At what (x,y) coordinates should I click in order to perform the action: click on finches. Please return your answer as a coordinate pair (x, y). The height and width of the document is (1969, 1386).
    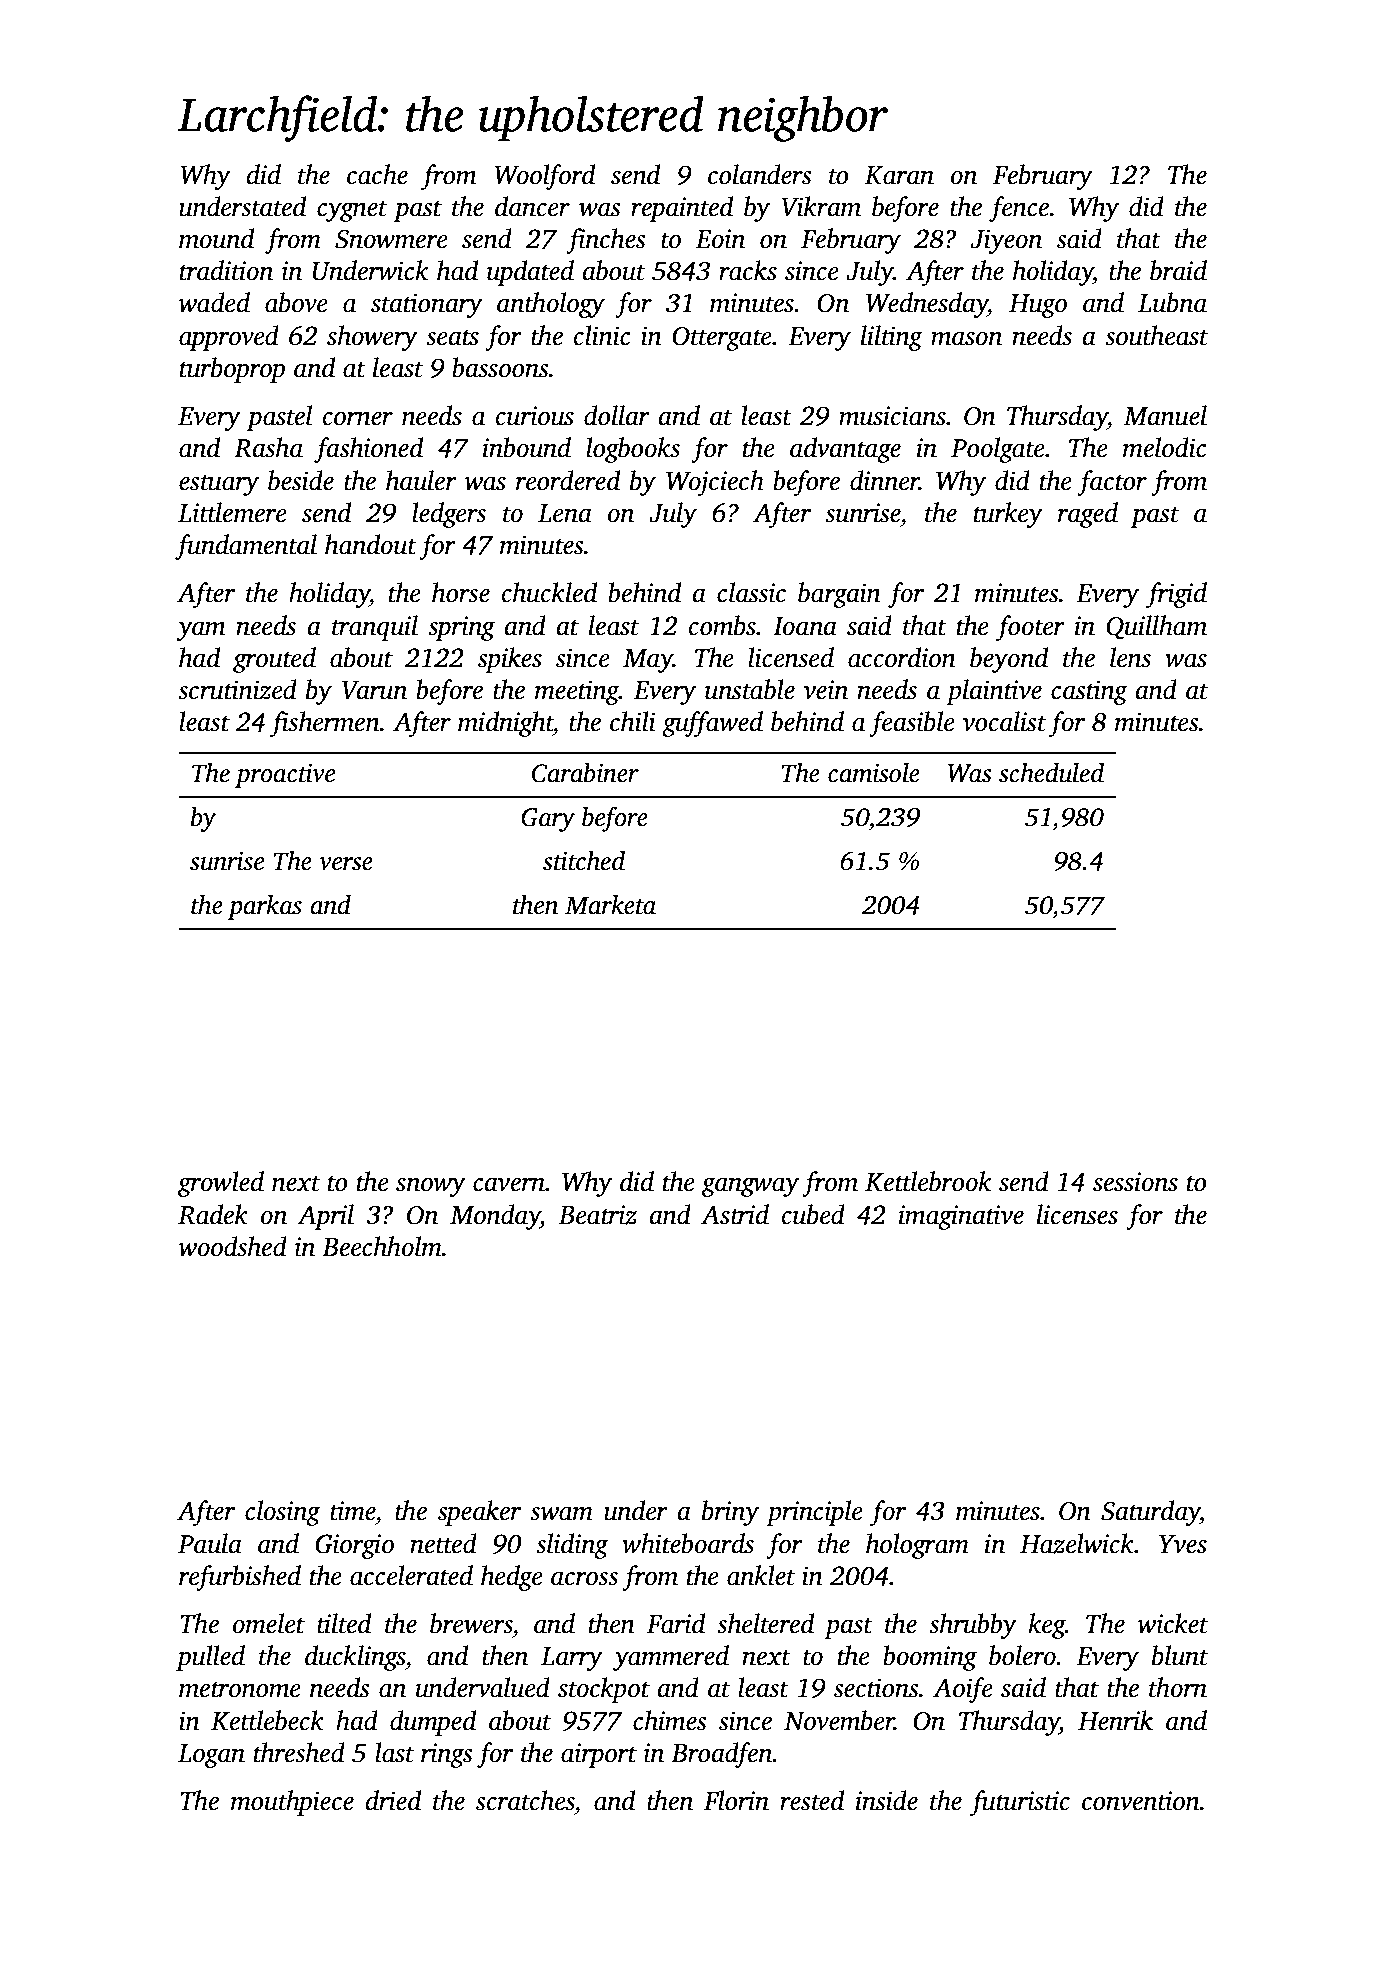
    Looking at the image, I should click on (606, 241).
